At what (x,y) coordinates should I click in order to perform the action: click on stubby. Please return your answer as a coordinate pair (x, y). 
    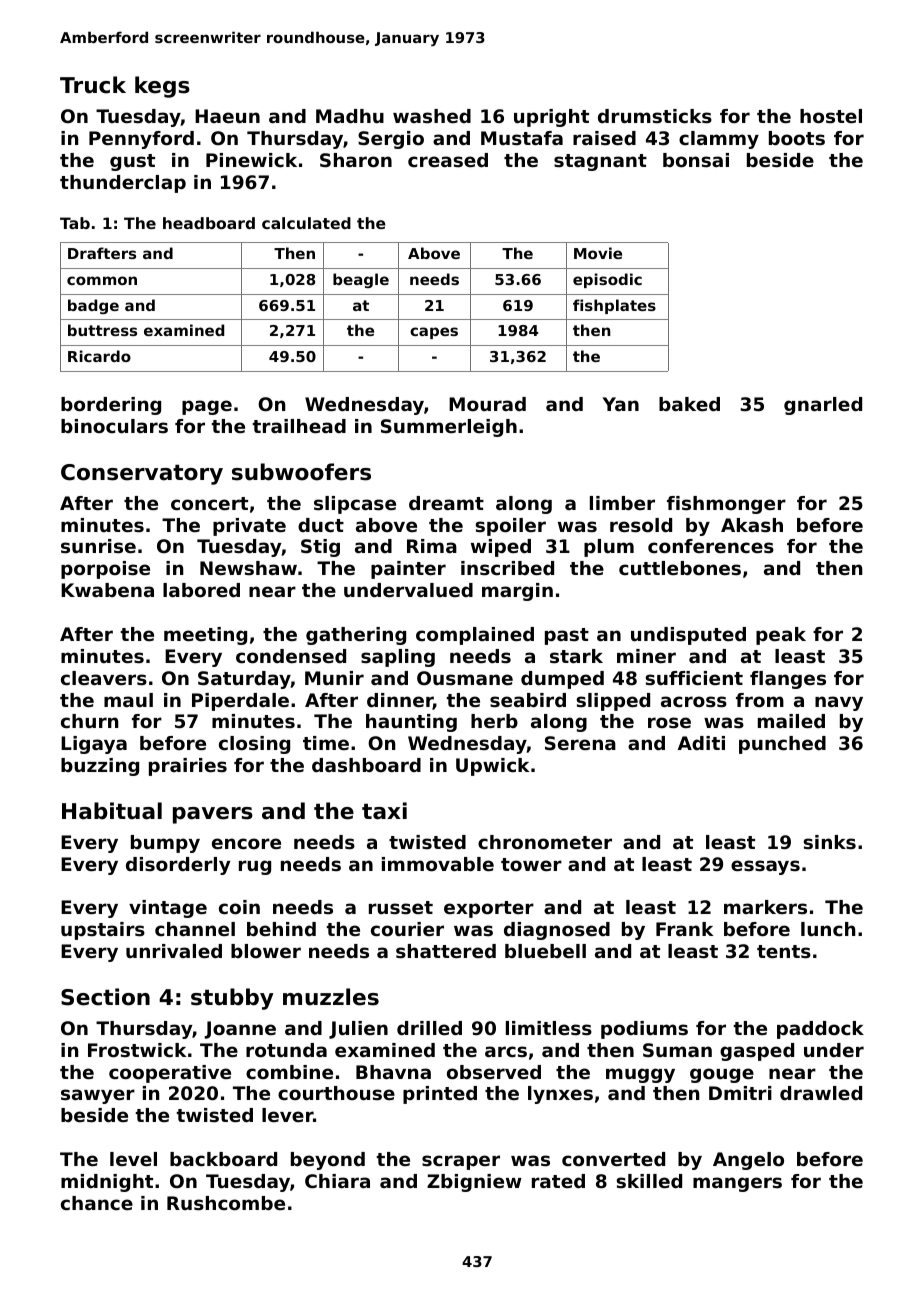
    Looking at the image, I should click on (232, 999).
